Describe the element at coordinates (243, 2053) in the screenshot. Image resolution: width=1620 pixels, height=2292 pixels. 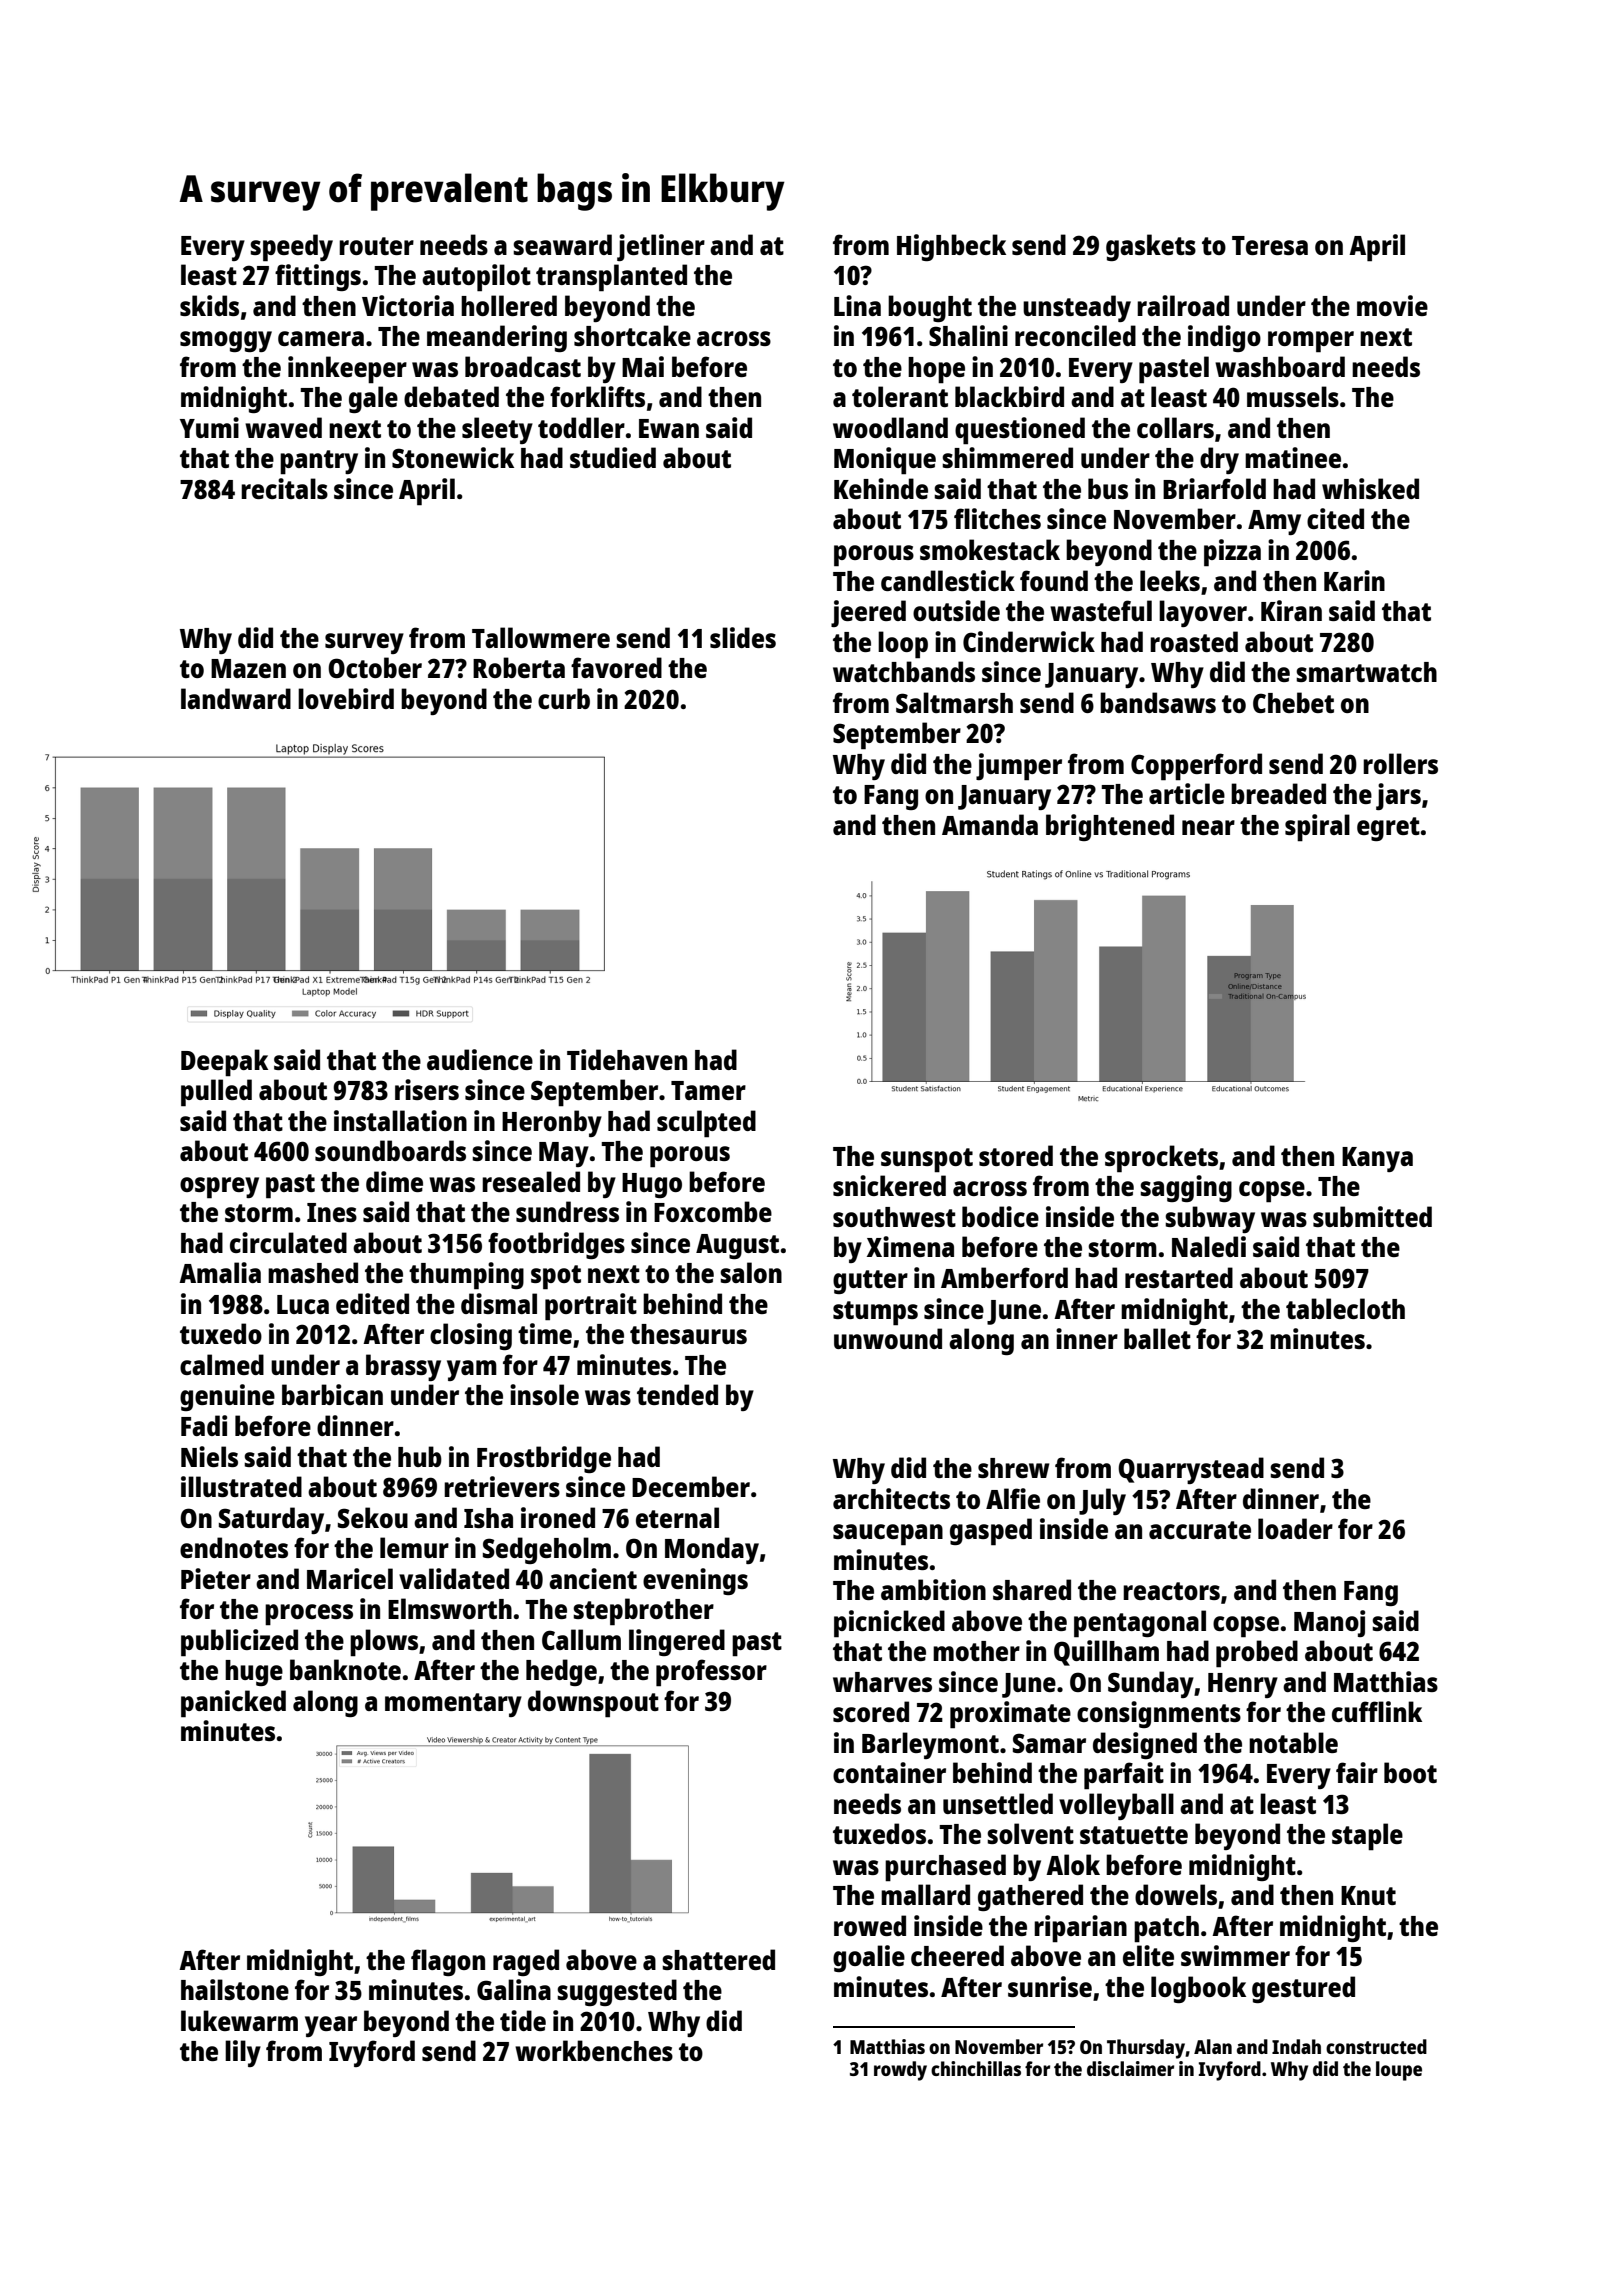
I see `lily` at that location.
